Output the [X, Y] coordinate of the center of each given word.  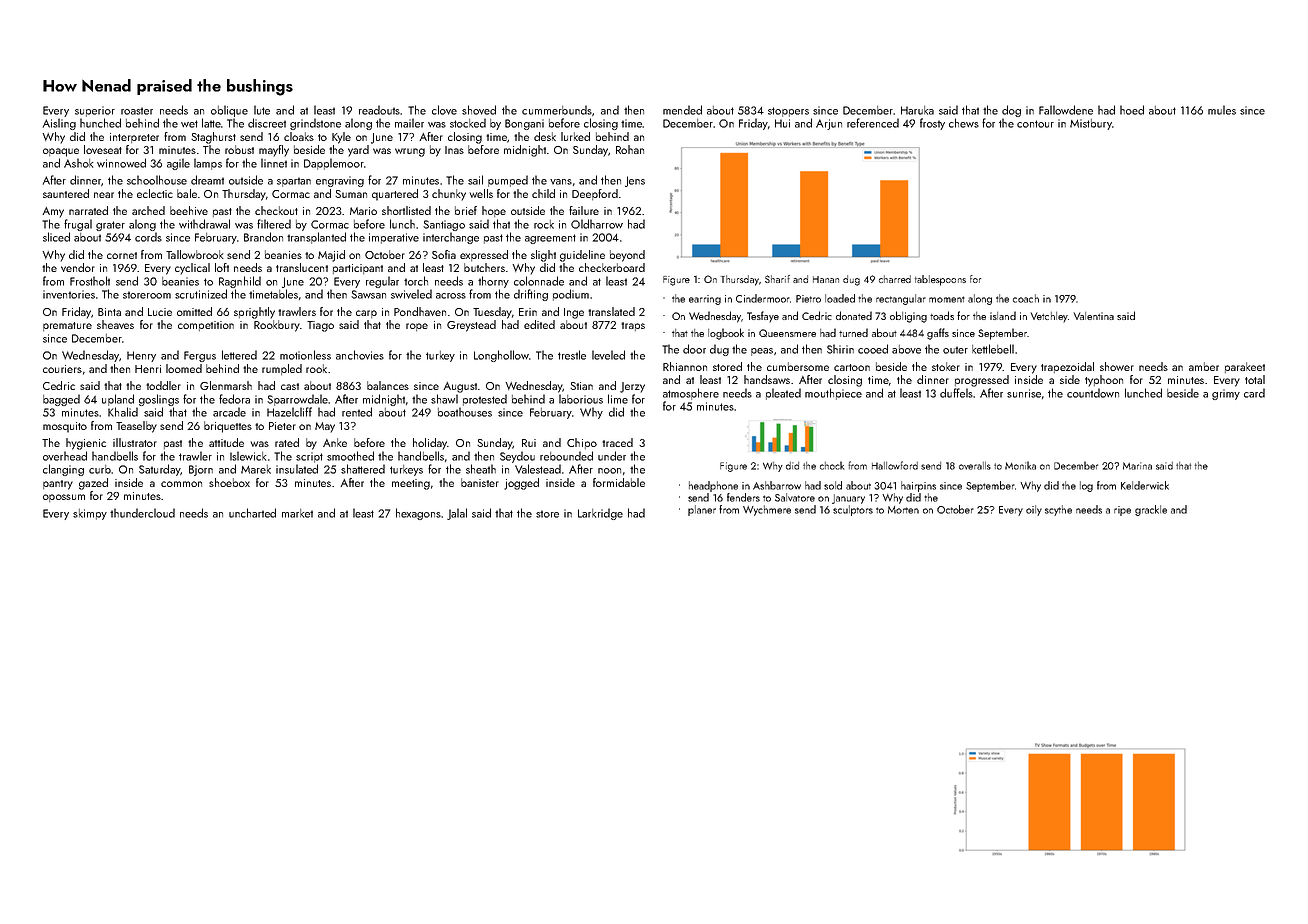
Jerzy [632, 387]
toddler [163, 385]
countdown [1093, 393]
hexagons [418, 514]
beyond [627, 256]
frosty [932, 124]
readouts [379, 110]
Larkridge [600, 514]
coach [1026, 298]
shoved [479, 110]
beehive [189, 210]
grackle [1151, 510]
